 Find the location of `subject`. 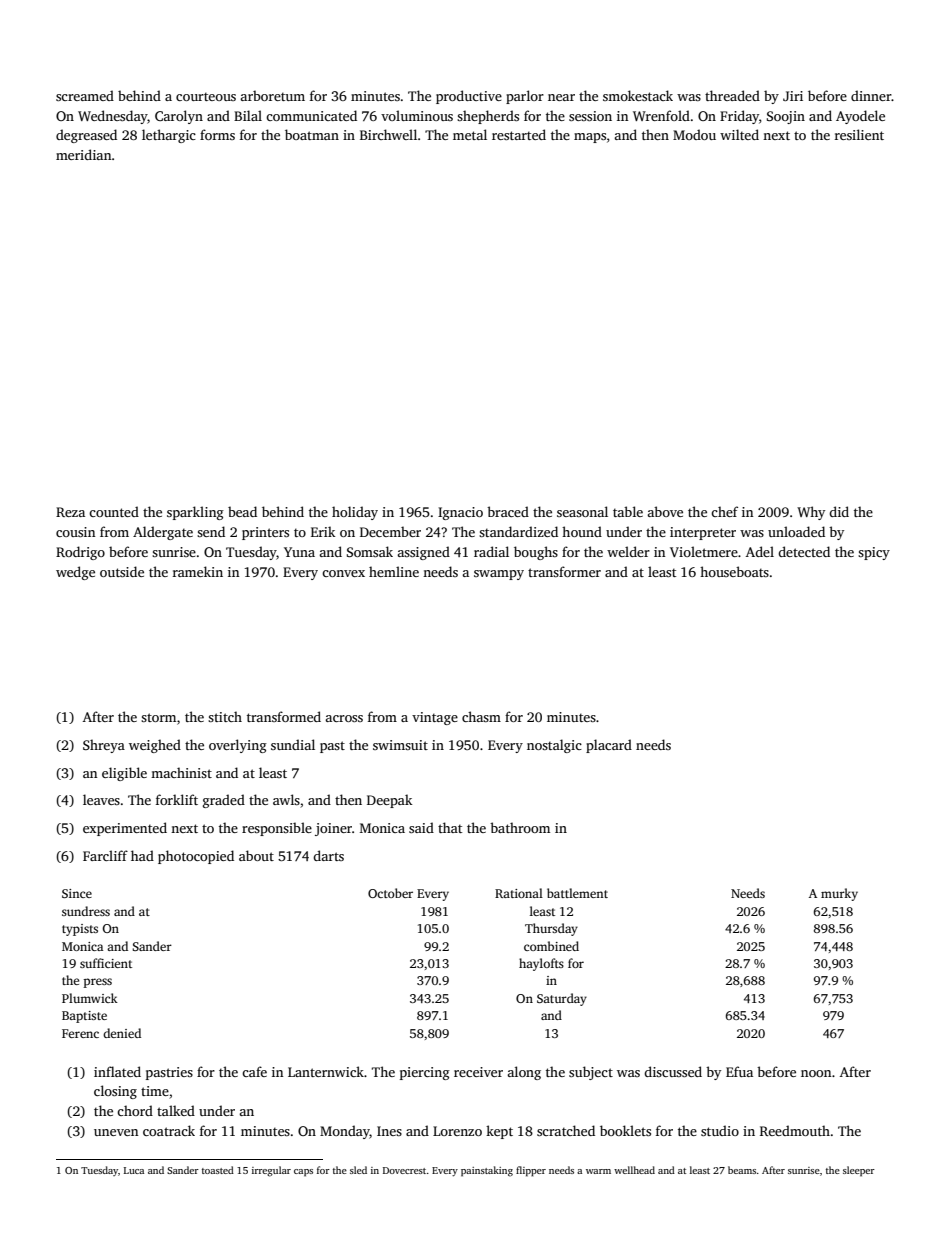

subject is located at coordinates (591, 1073).
